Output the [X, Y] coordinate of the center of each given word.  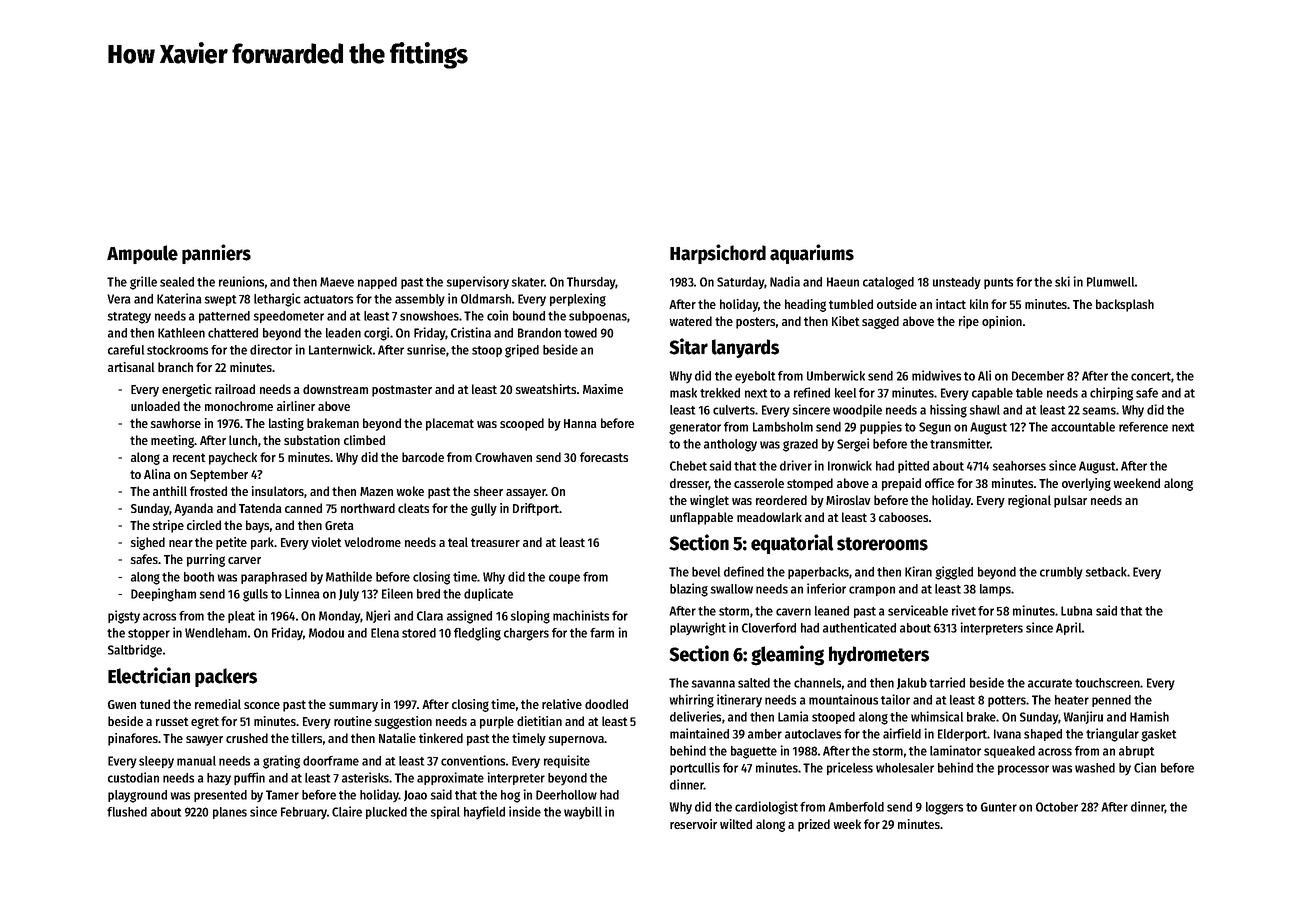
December [1038, 376]
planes [230, 813]
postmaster [402, 391]
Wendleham [216, 633]
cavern [793, 612]
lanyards [745, 348]
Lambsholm [783, 427]
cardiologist [766, 808]
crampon [872, 591]
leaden [343, 333]
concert [1151, 376]
